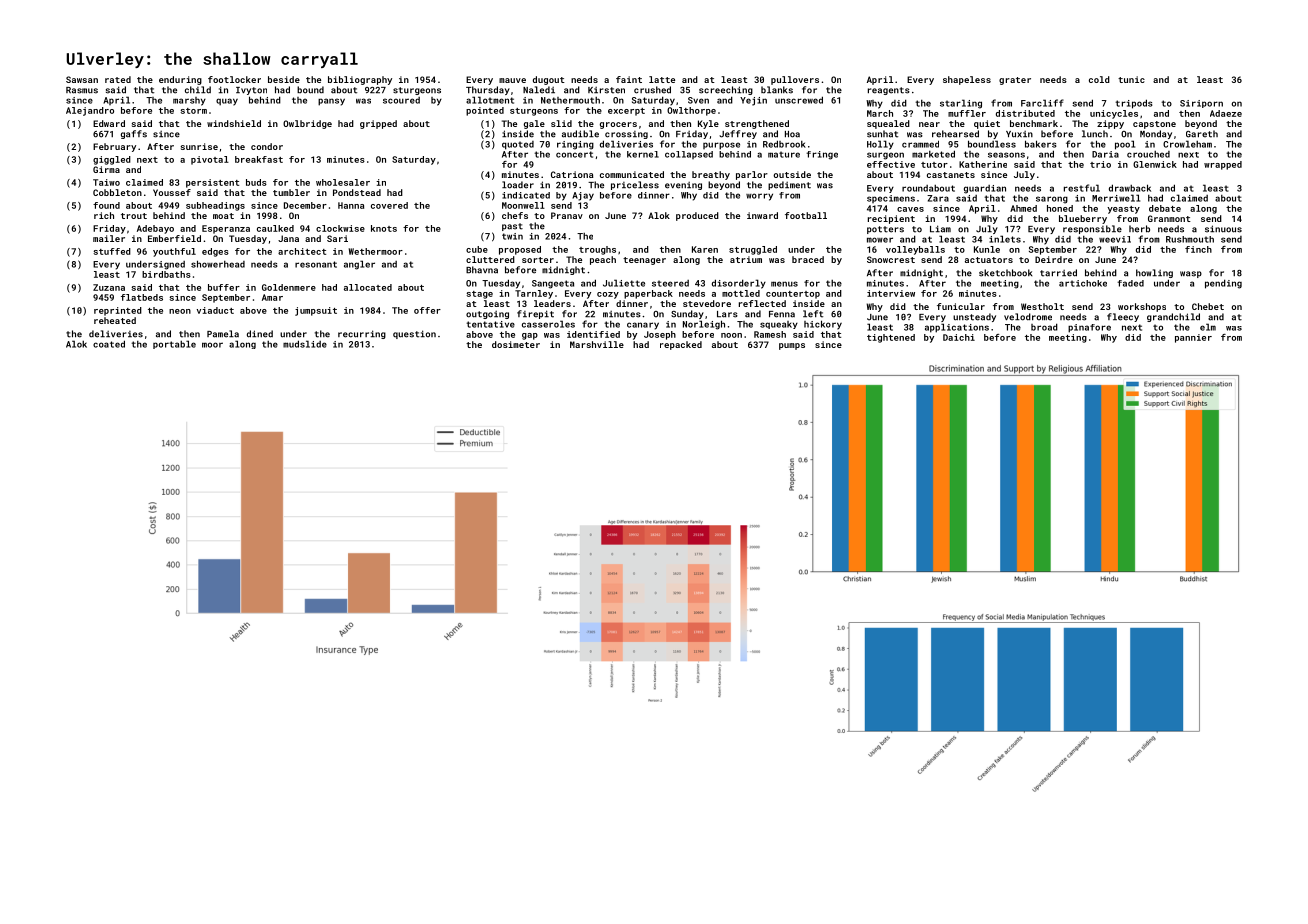 The width and height of the image is (1308, 924). Describe the element at coordinates (260, 334) in the image. I see `dined` at that location.
